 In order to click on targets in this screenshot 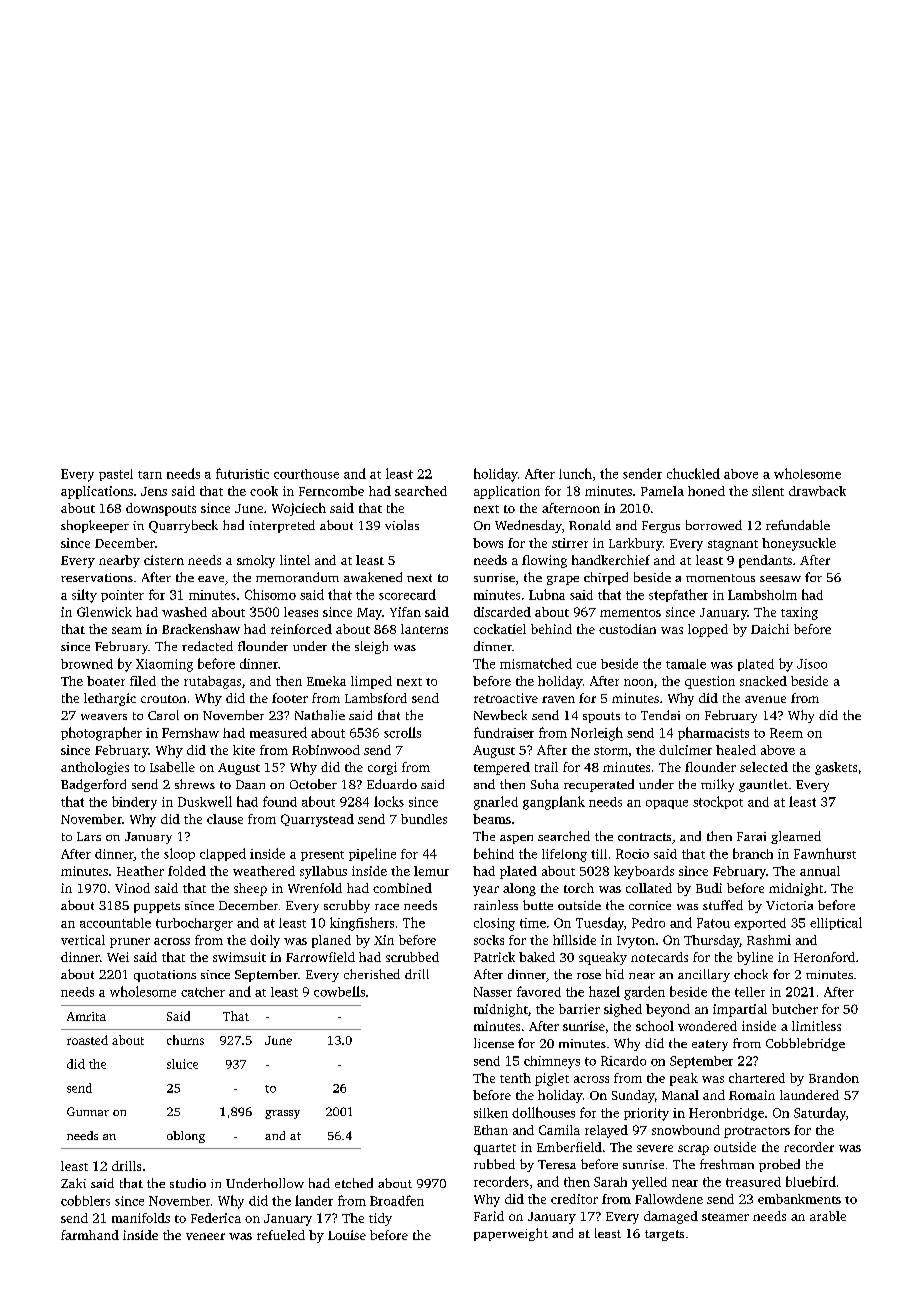, I will do `click(664, 1235)`.
